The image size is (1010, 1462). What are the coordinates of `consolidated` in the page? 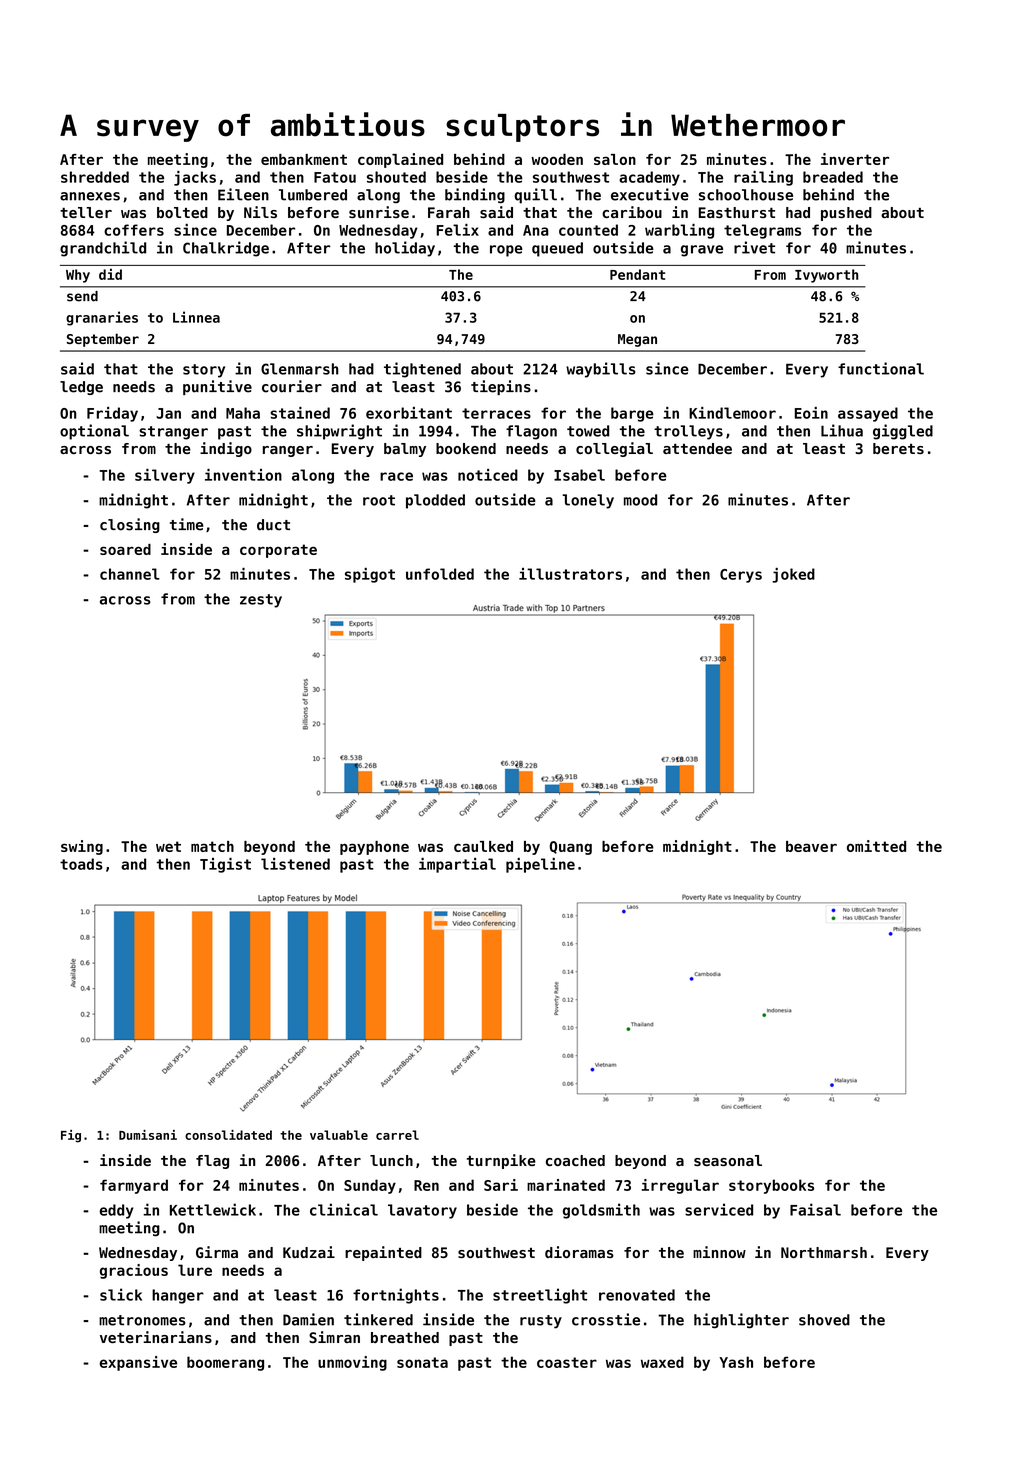 It's located at (228, 1135).
